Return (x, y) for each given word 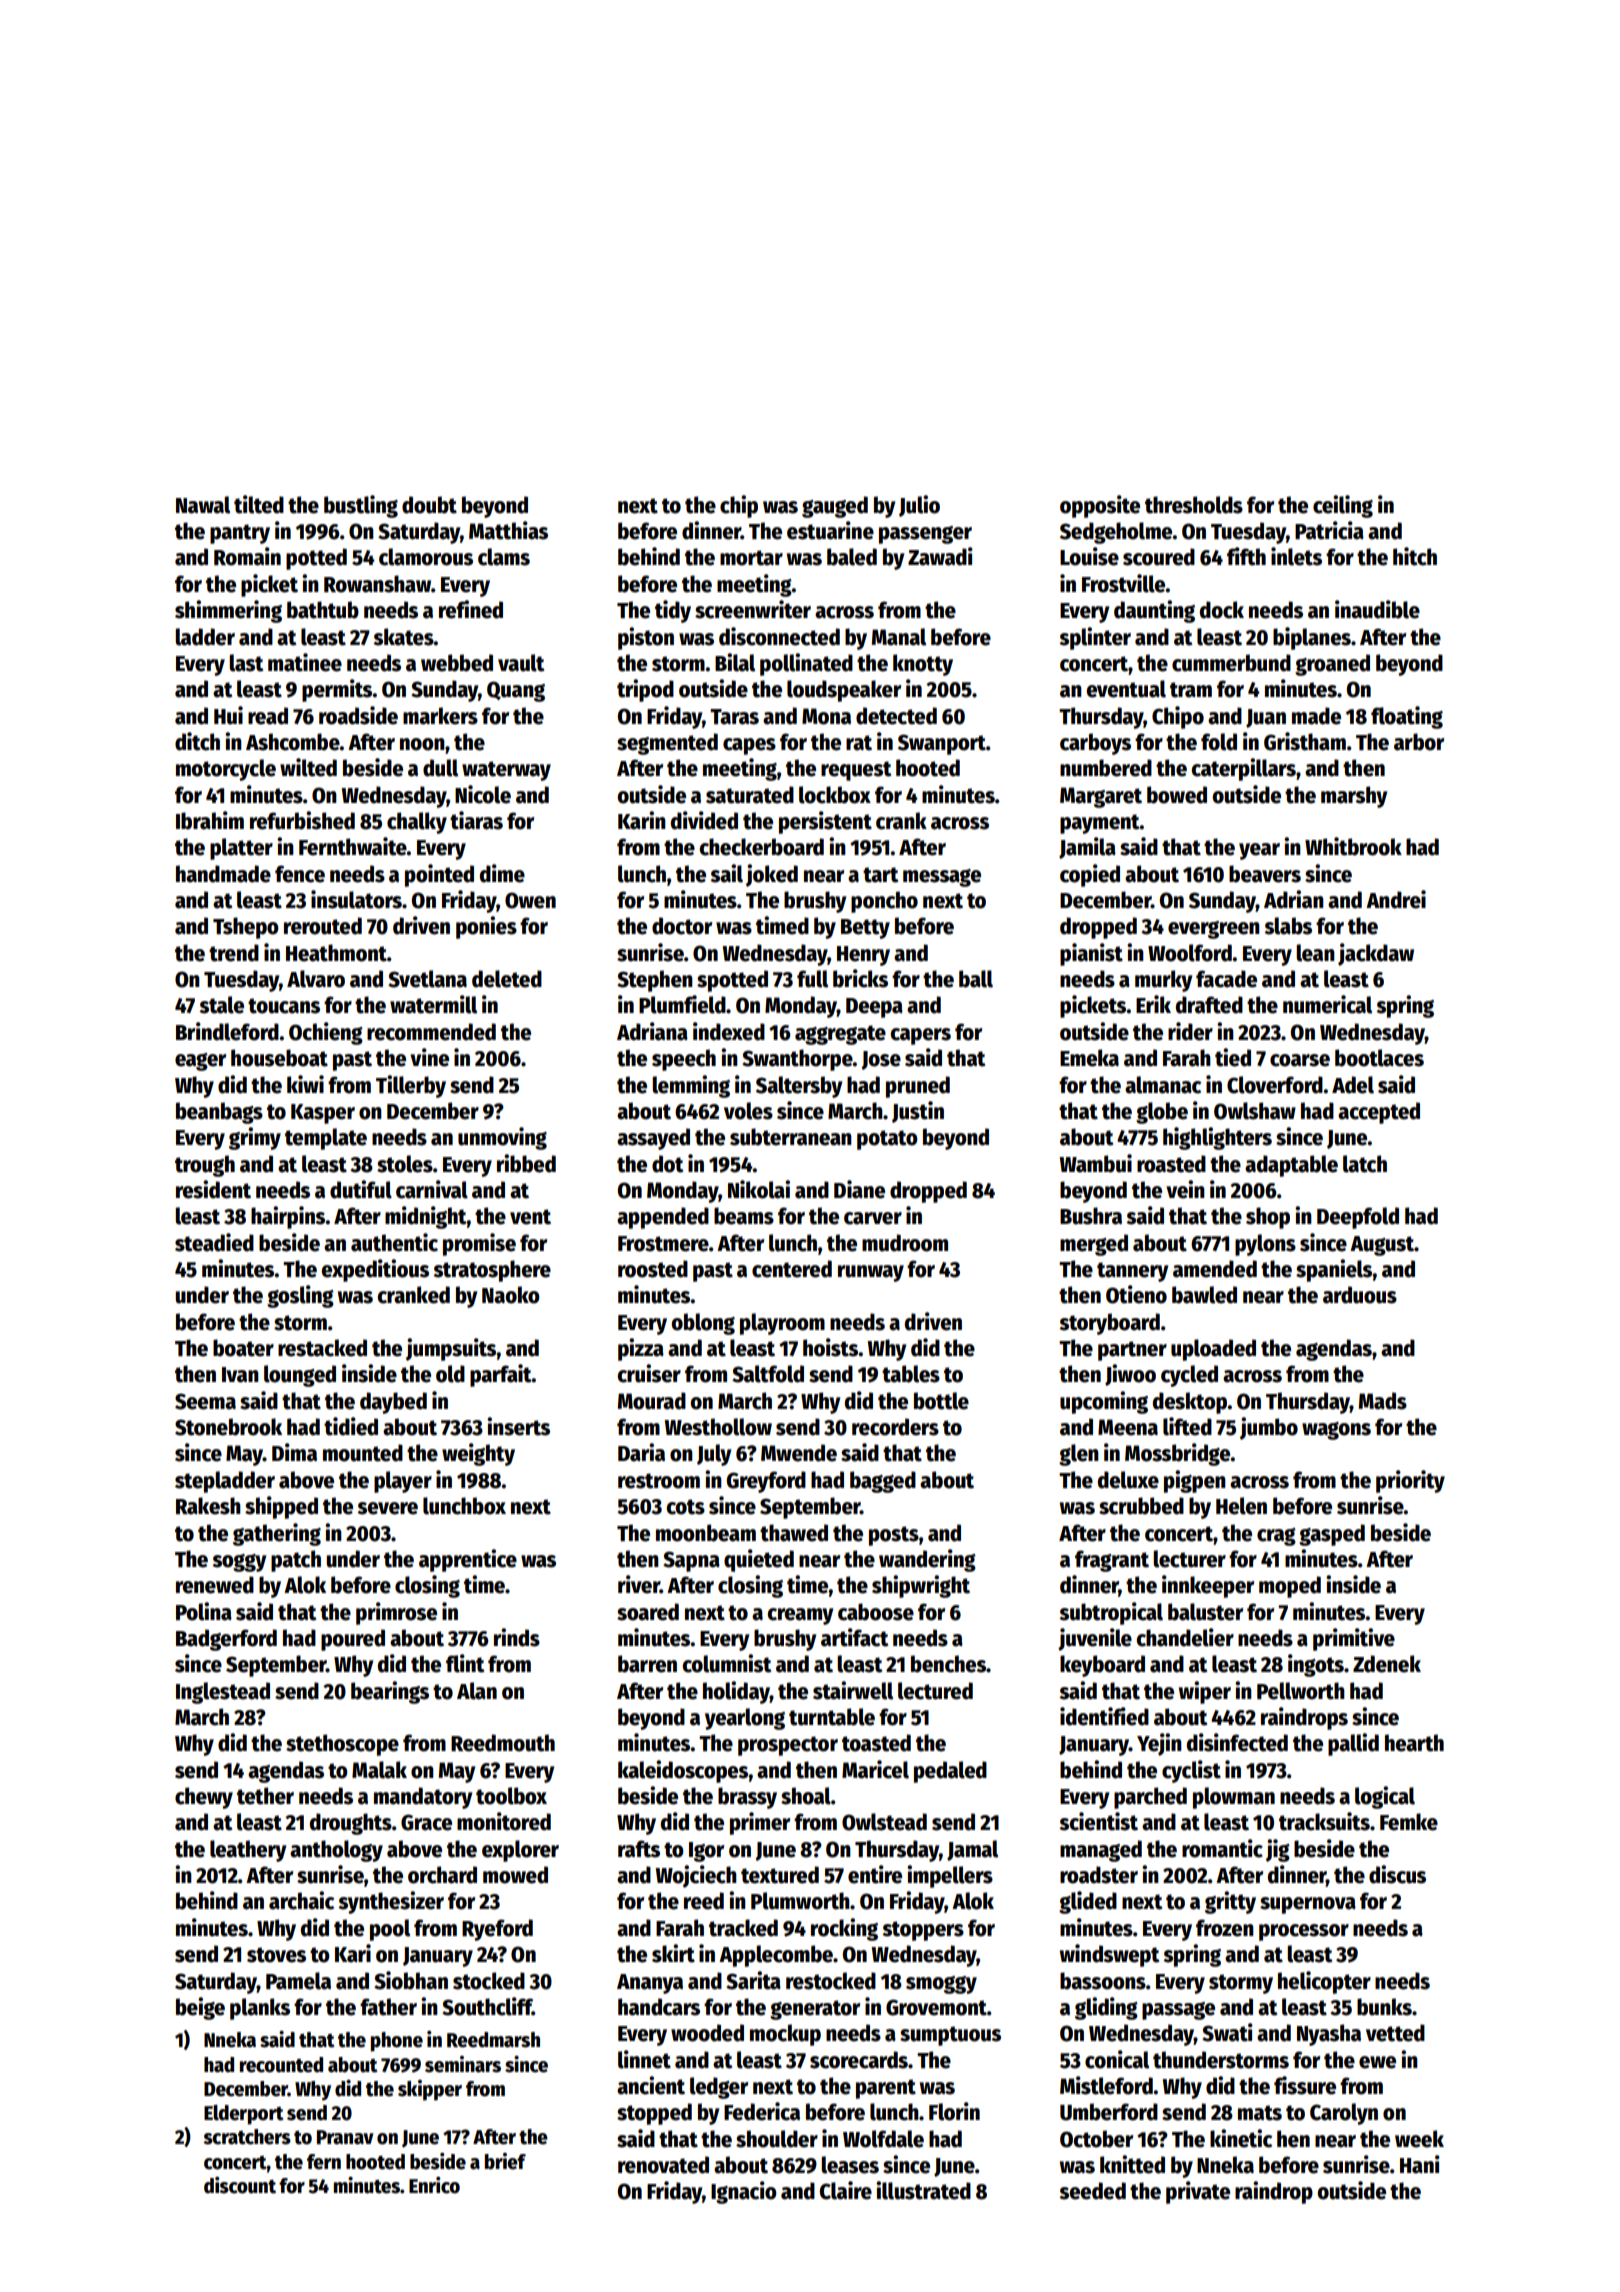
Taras (734, 717)
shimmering (228, 611)
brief (505, 2161)
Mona (826, 716)
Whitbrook (1353, 846)
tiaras (476, 820)
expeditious (375, 1270)
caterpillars (1243, 769)
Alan (477, 1691)
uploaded (1213, 1350)
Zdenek (1387, 1664)
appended (663, 1218)
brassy (747, 1798)
